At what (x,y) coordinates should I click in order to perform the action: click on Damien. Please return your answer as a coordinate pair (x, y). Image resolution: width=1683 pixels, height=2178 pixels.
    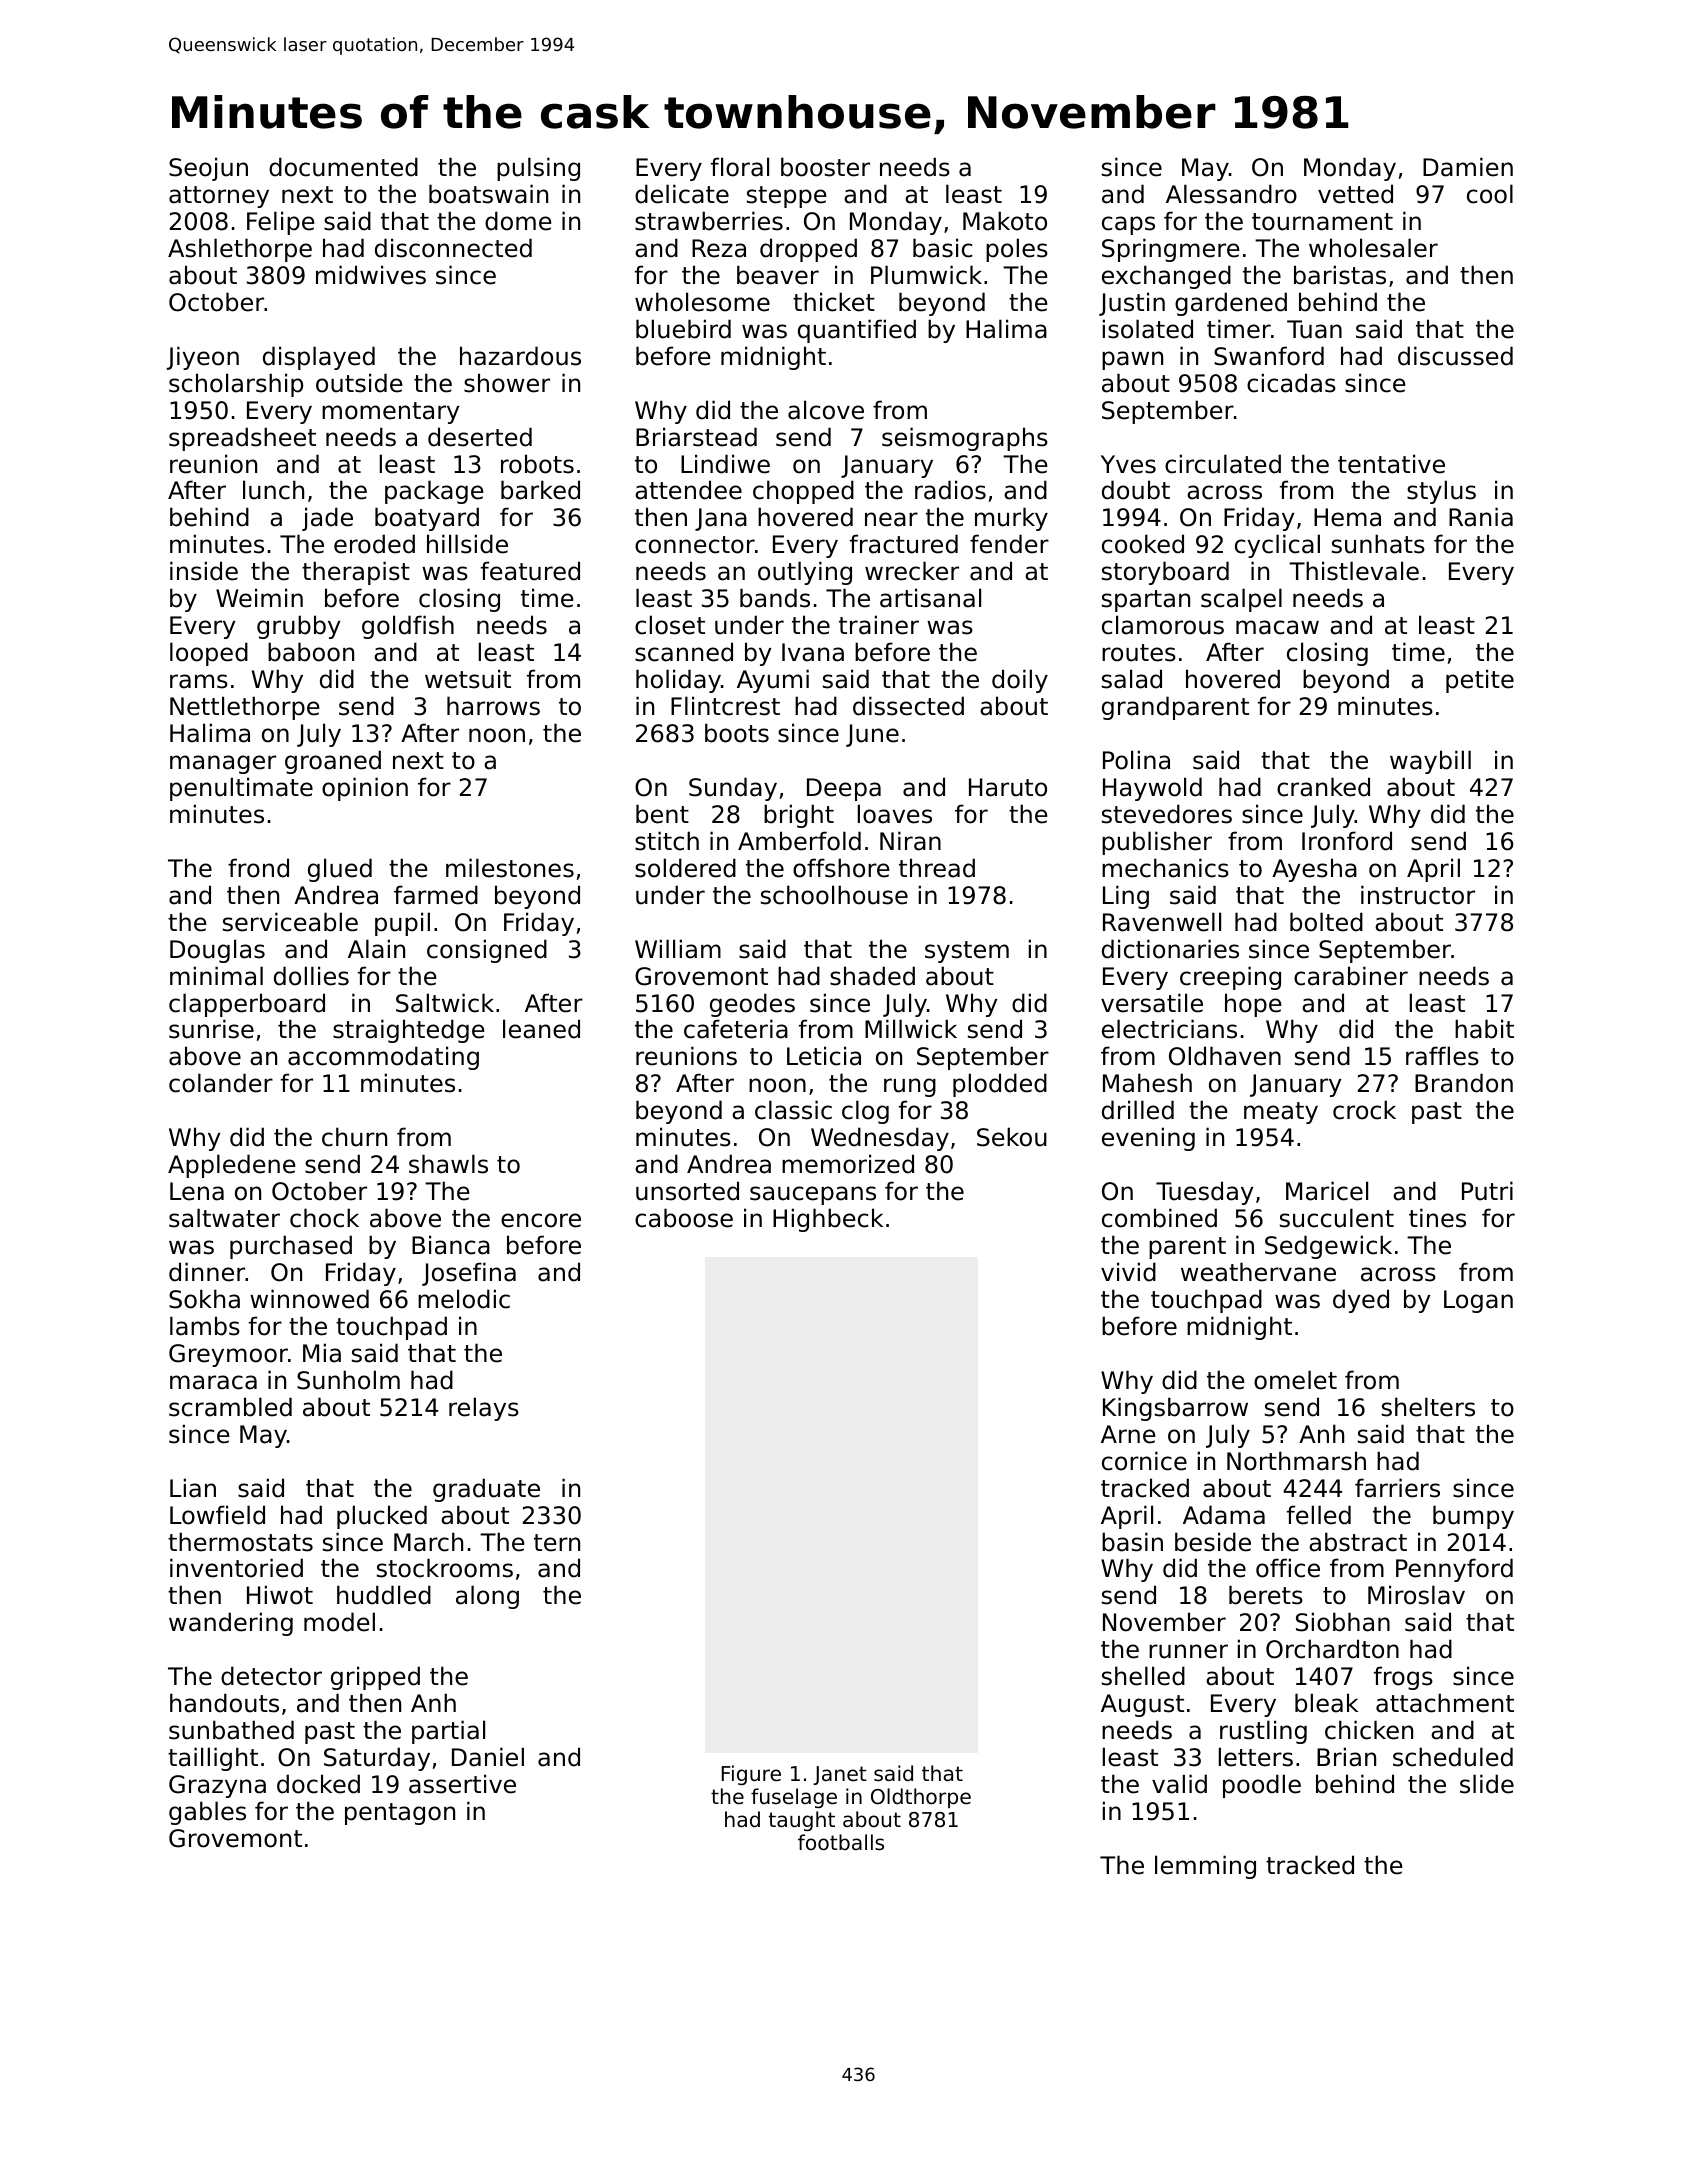
    Looking at the image, I should click on (1468, 167).
